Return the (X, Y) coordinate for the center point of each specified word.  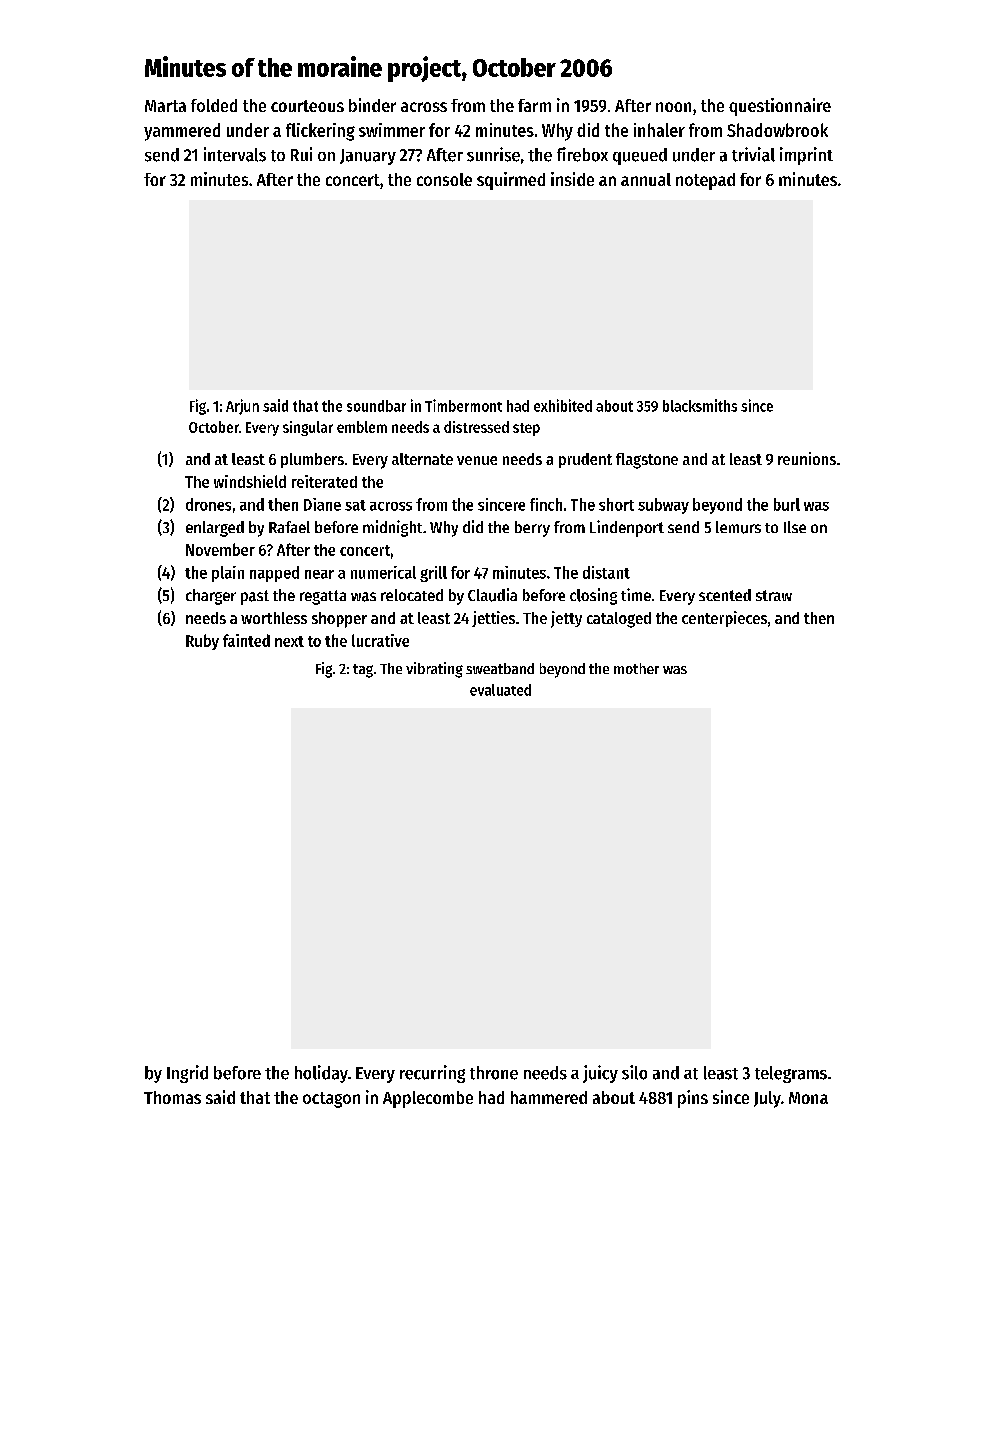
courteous (307, 106)
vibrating (434, 670)
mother (636, 668)
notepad (705, 181)
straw (774, 595)
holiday (321, 1074)
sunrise (493, 154)
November (220, 549)
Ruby (202, 642)
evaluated (500, 690)
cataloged (619, 620)
